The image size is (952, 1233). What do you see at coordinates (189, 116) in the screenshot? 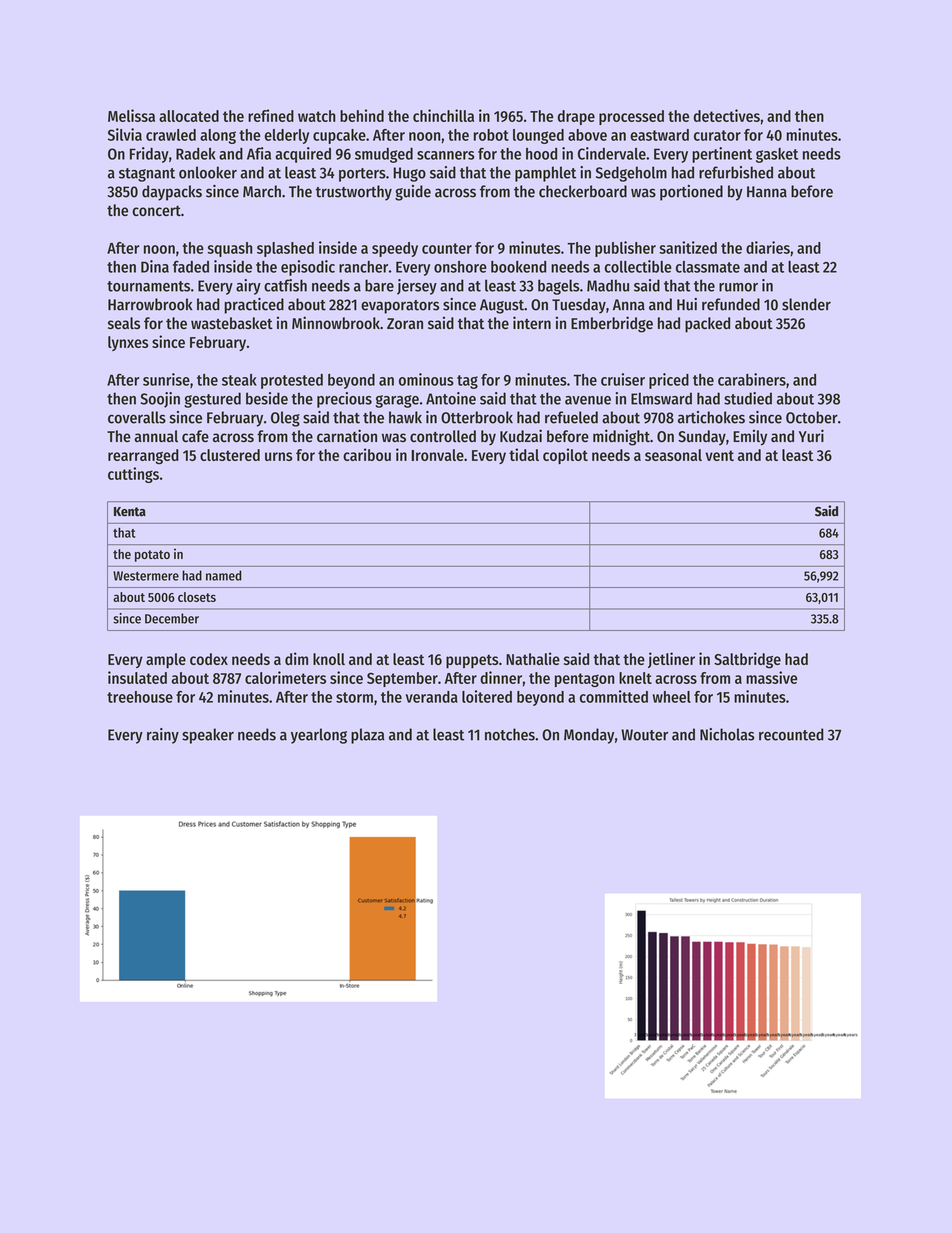
I see `allocated` at bounding box center [189, 116].
